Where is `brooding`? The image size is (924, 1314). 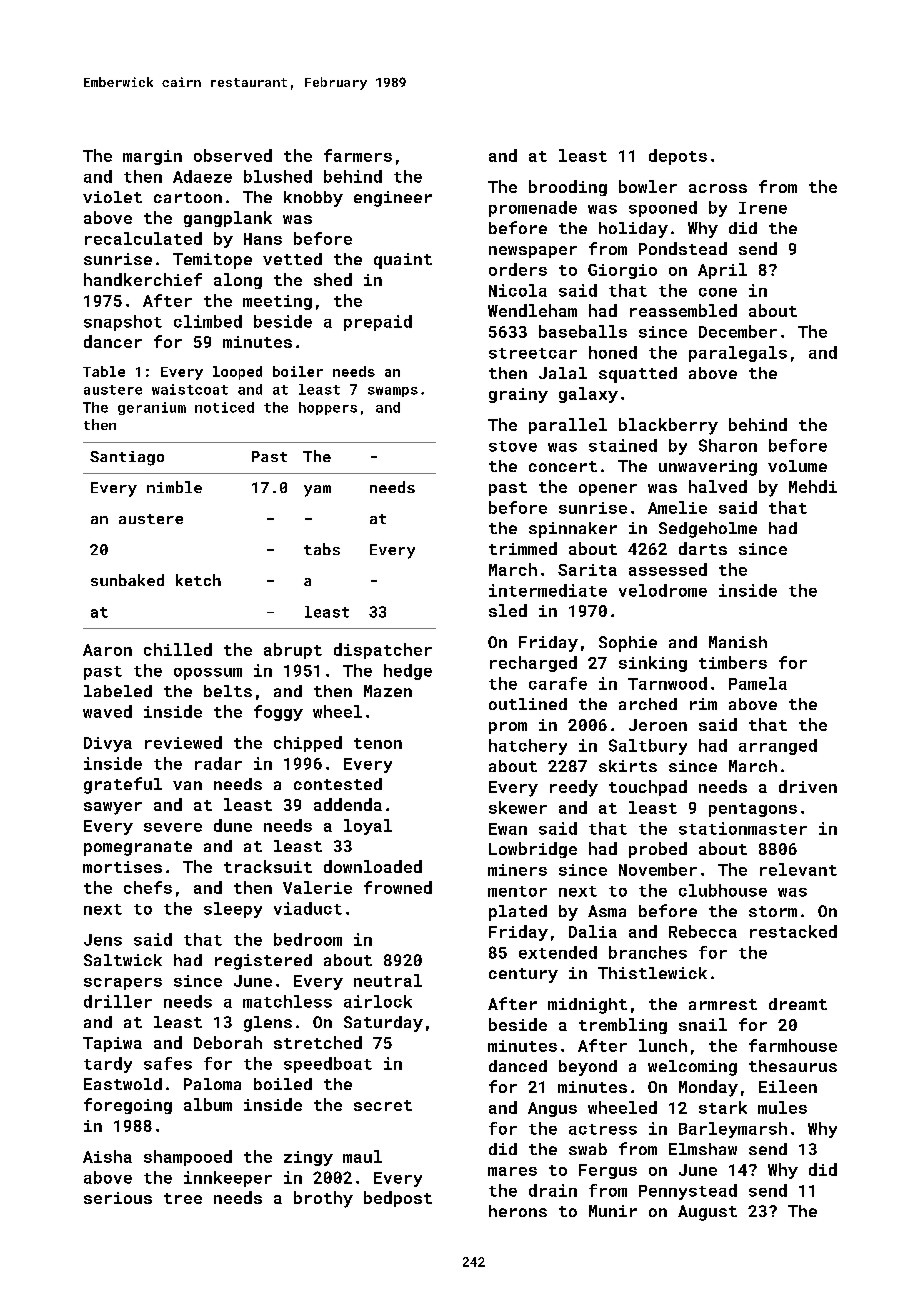
brooding is located at coordinates (568, 188).
